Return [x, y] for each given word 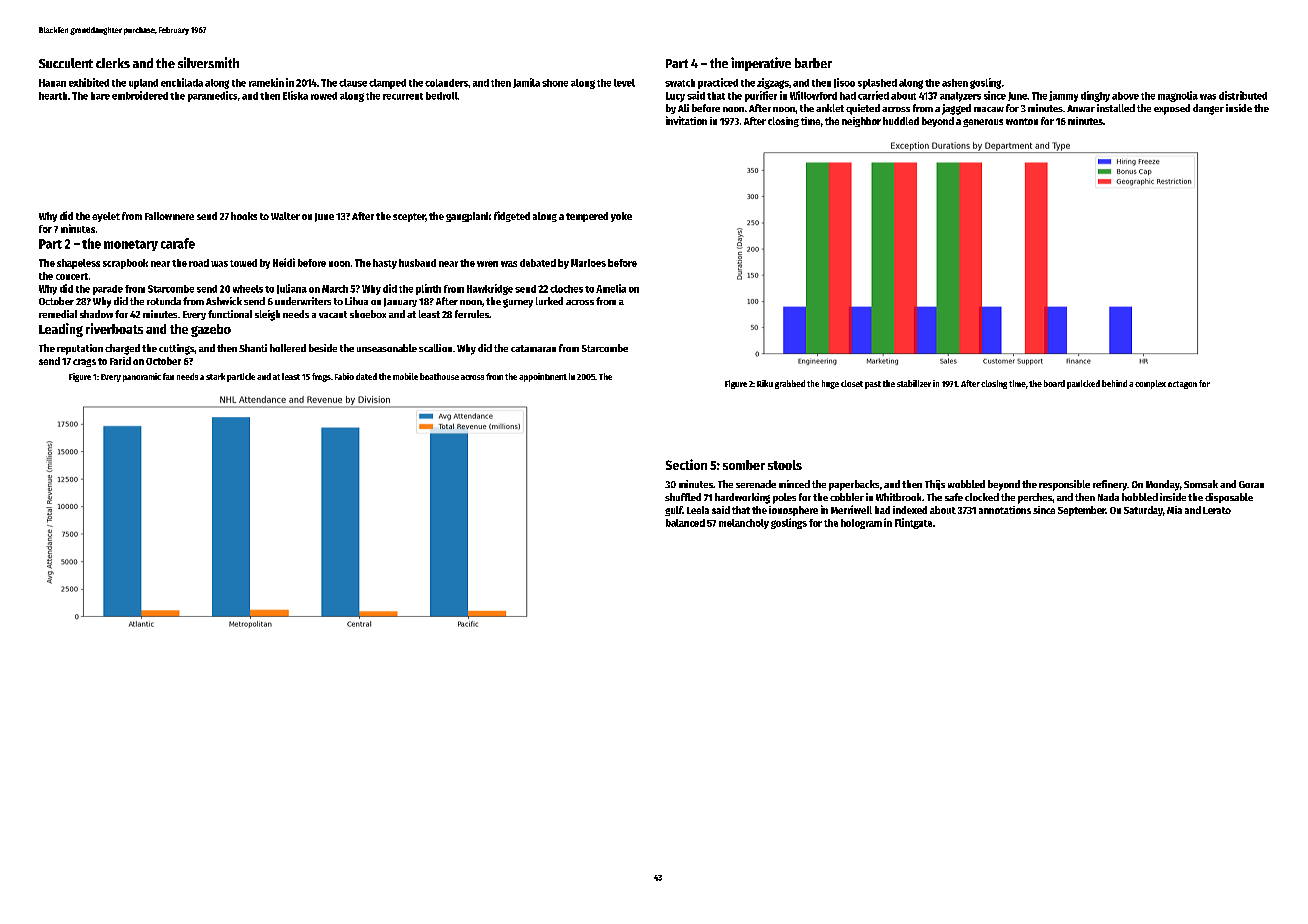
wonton [1022, 121]
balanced [685, 523]
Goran [1251, 484]
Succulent [66, 63]
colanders [446, 83]
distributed [1243, 95]
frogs [321, 377]
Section [686, 464]
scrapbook [125, 264]
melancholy [744, 524]
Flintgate [913, 523]
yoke [621, 217]
